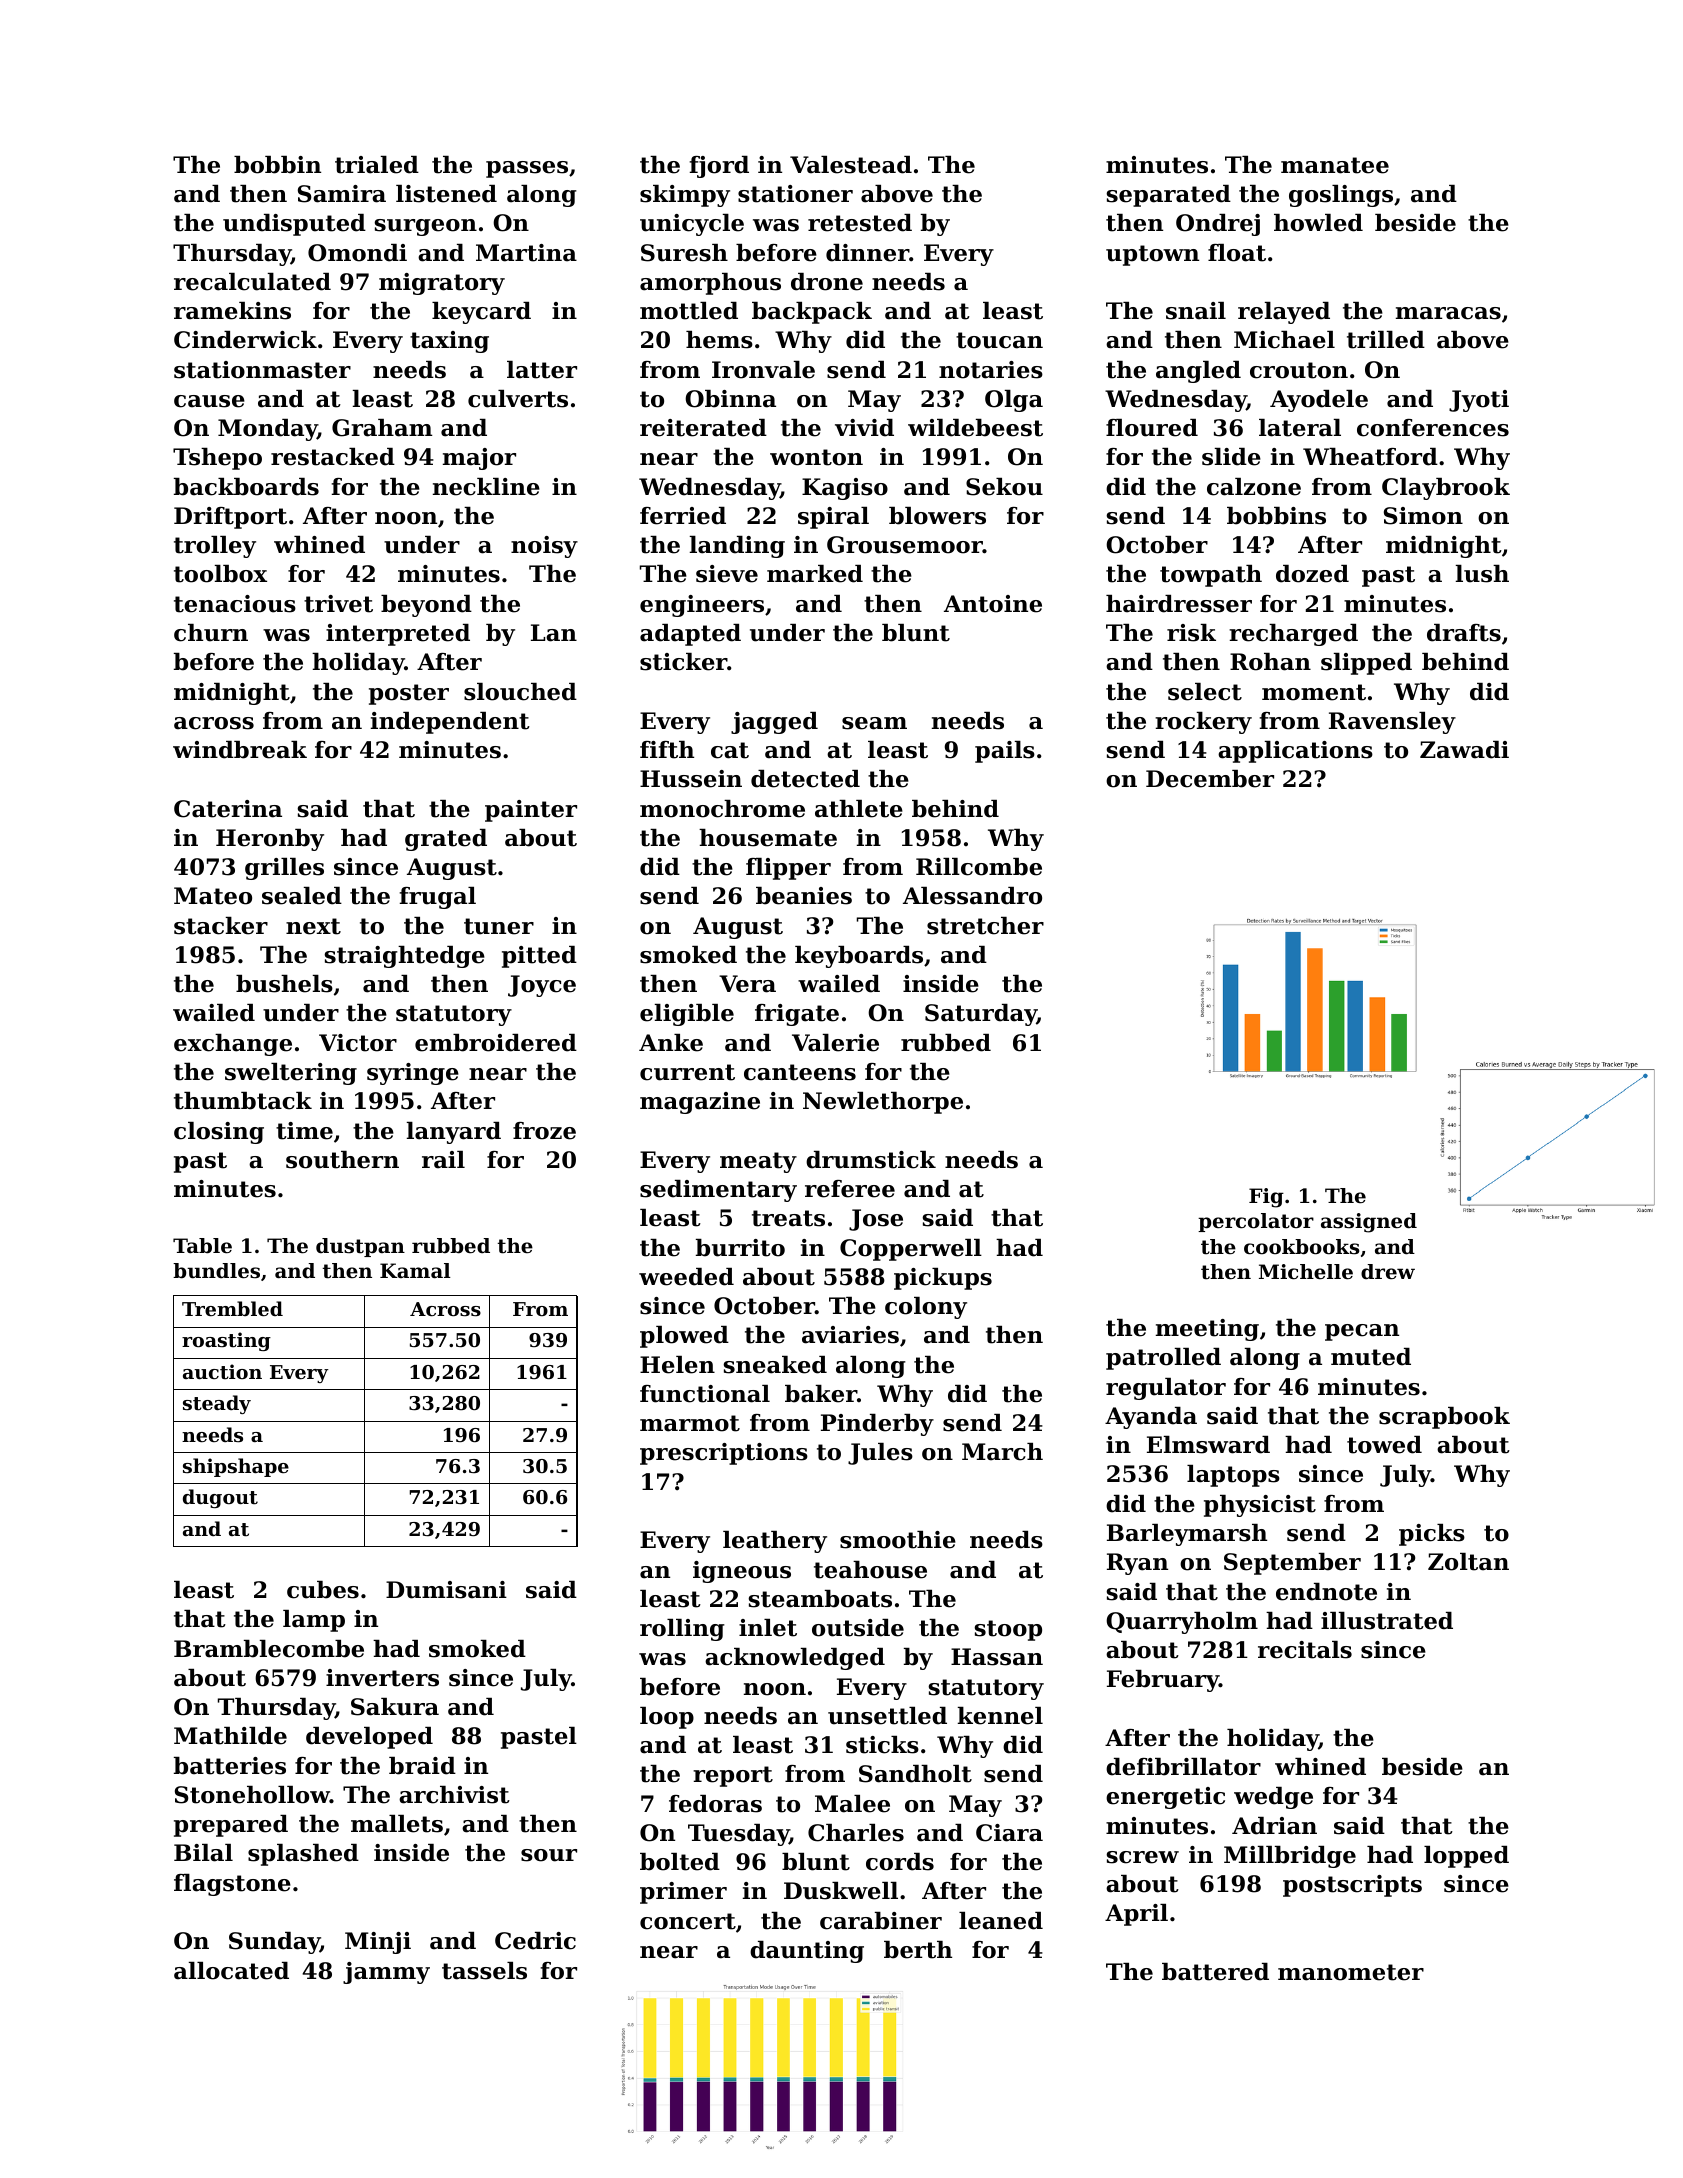  I want to click on uptown, so click(1152, 255).
